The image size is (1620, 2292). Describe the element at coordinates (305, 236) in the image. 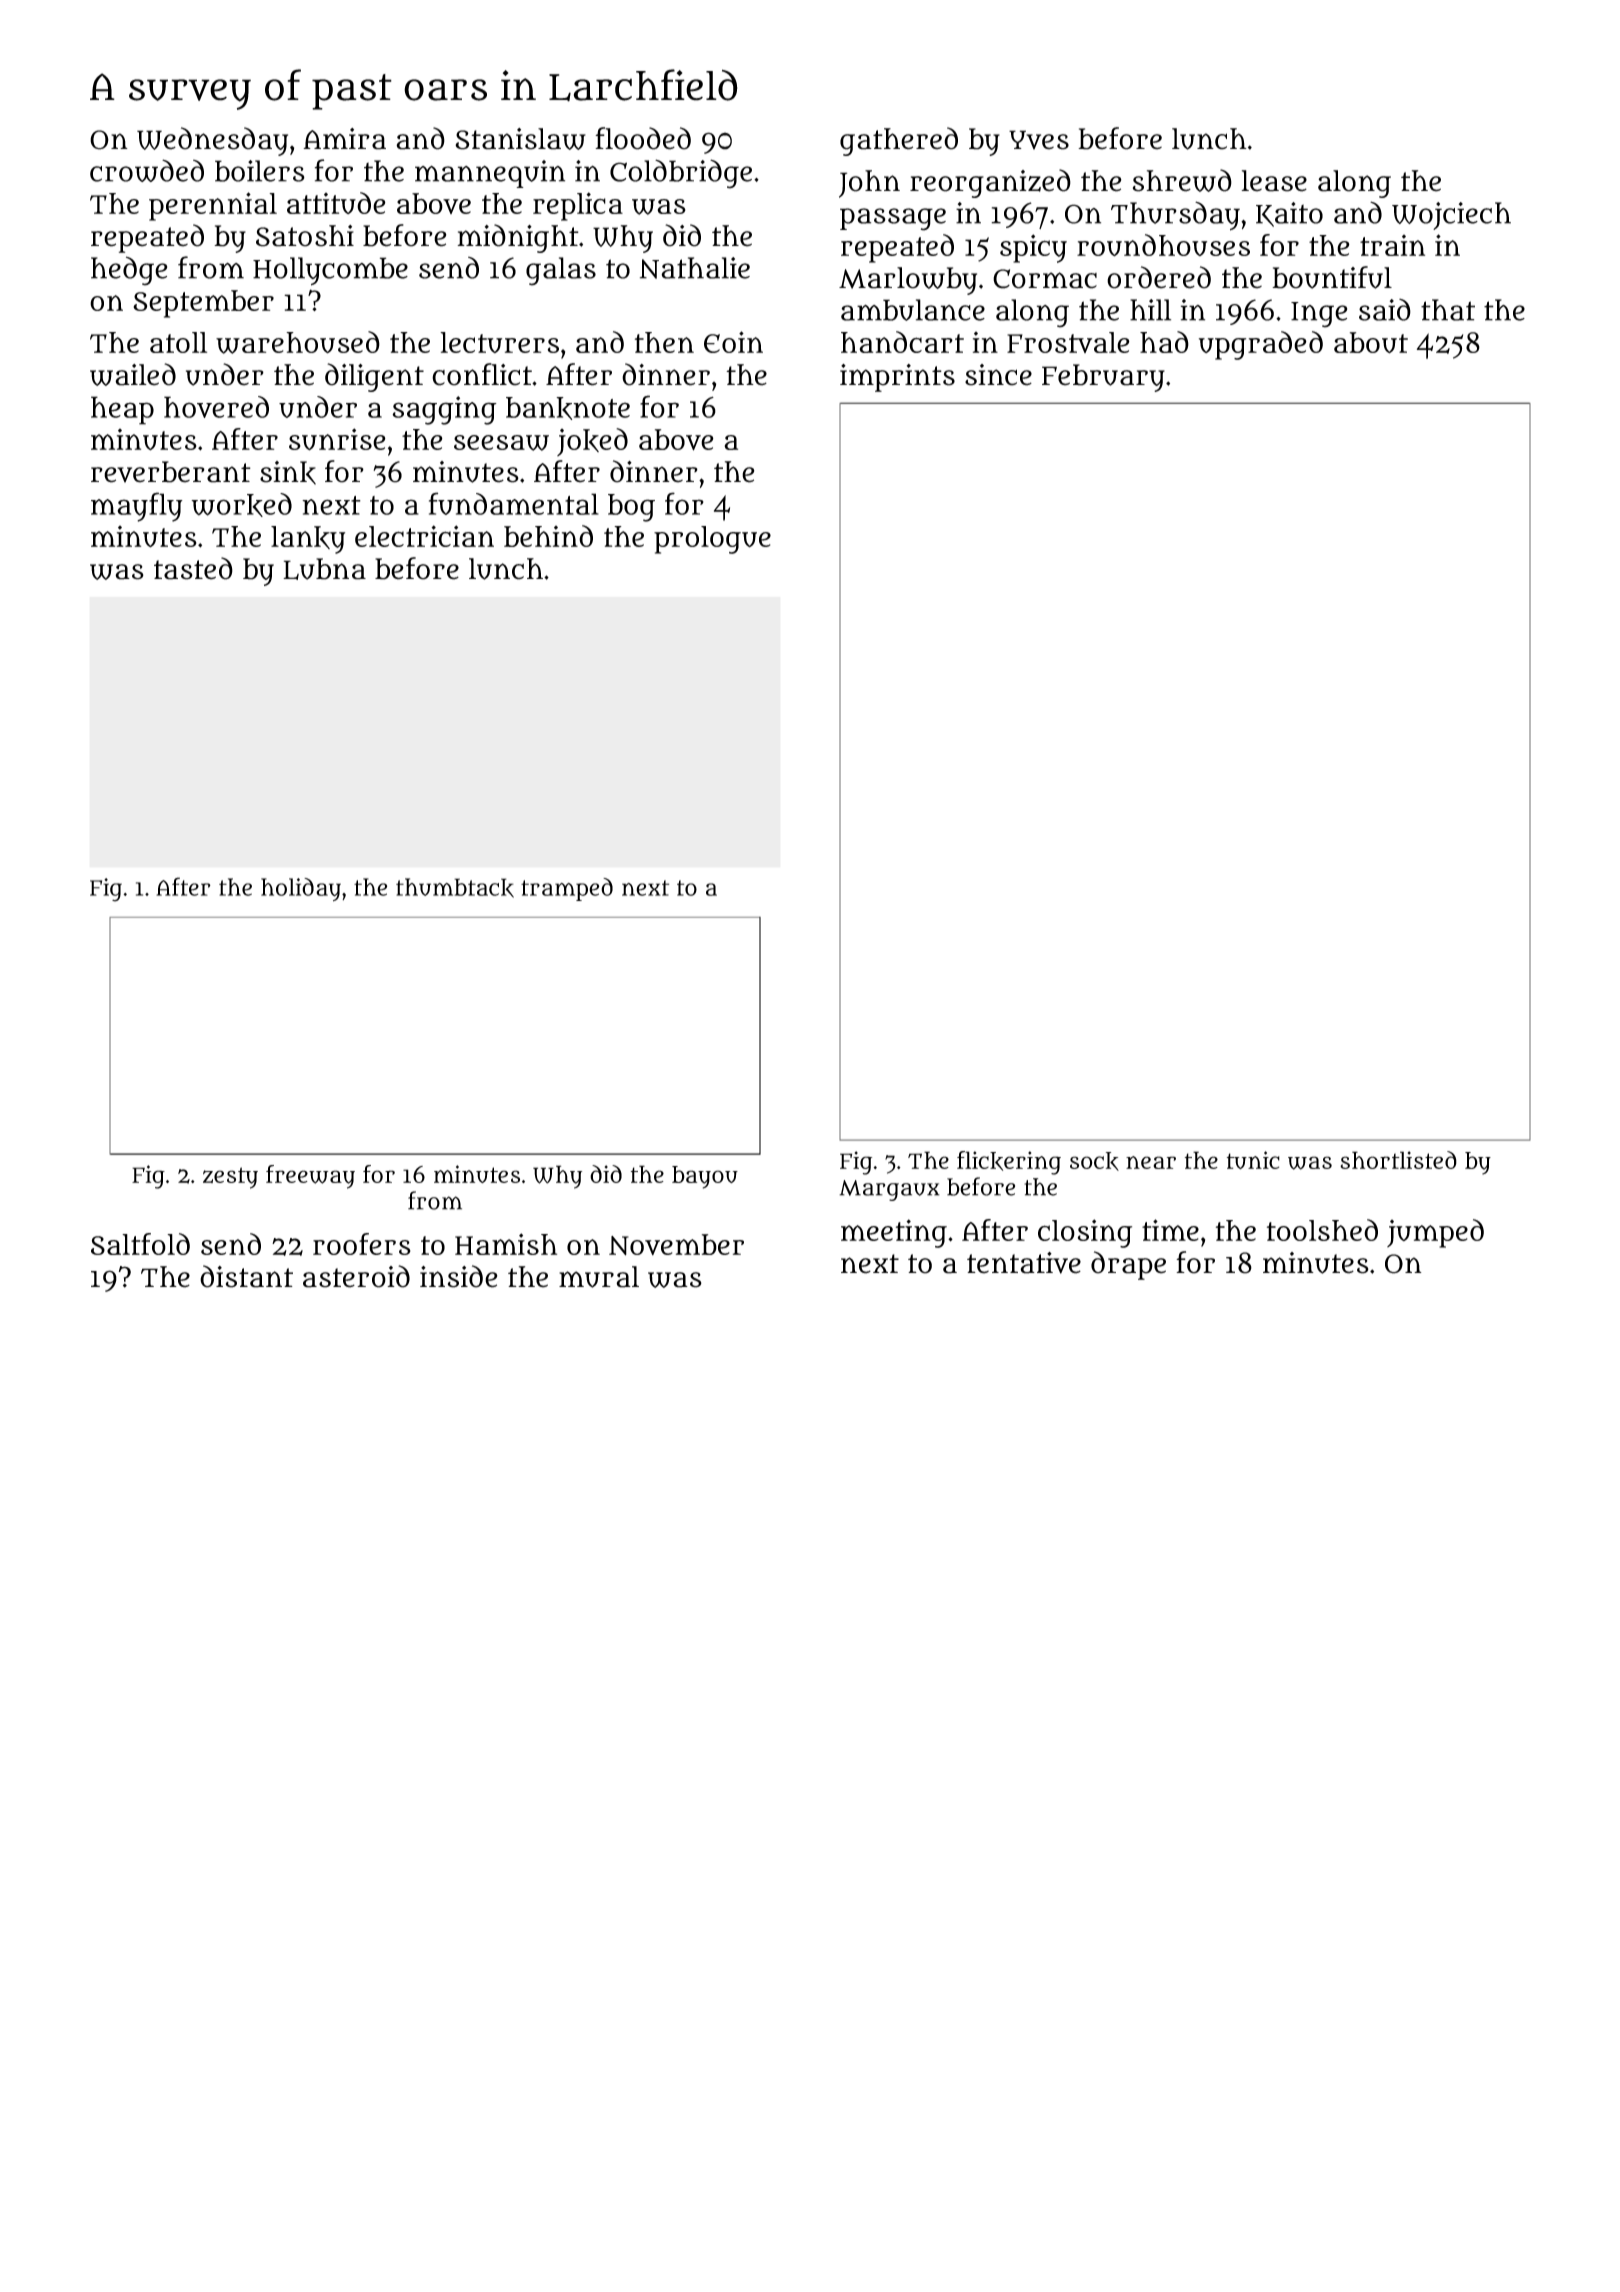

I see `Satoshi` at that location.
